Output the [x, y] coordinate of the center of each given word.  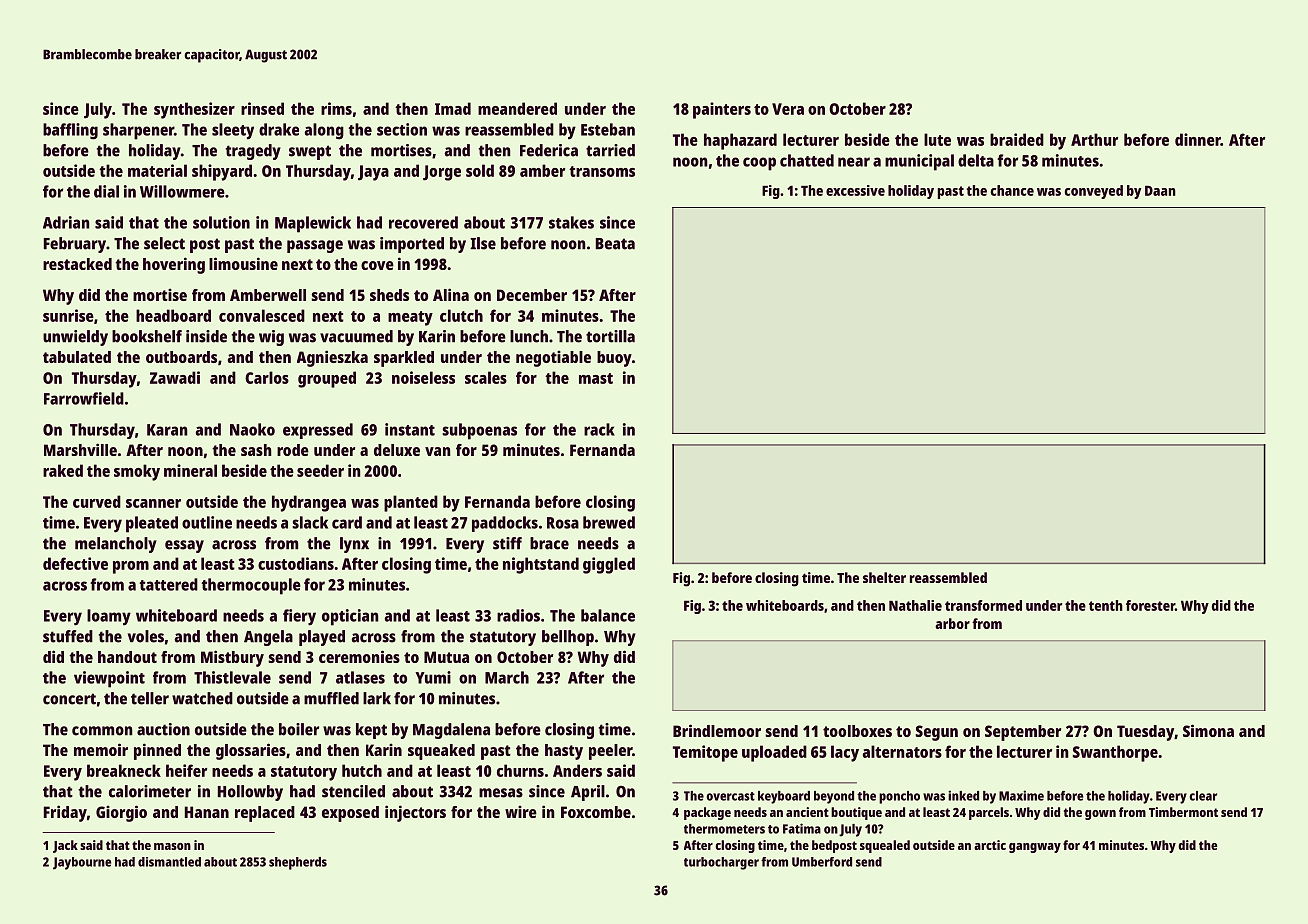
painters [722, 110]
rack [599, 429]
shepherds [298, 863]
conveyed [1094, 192]
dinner [1198, 139]
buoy [614, 359]
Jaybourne [82, 863]
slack [310, 522]
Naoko [252, 429]
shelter [884, 577]
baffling [70, 131]
